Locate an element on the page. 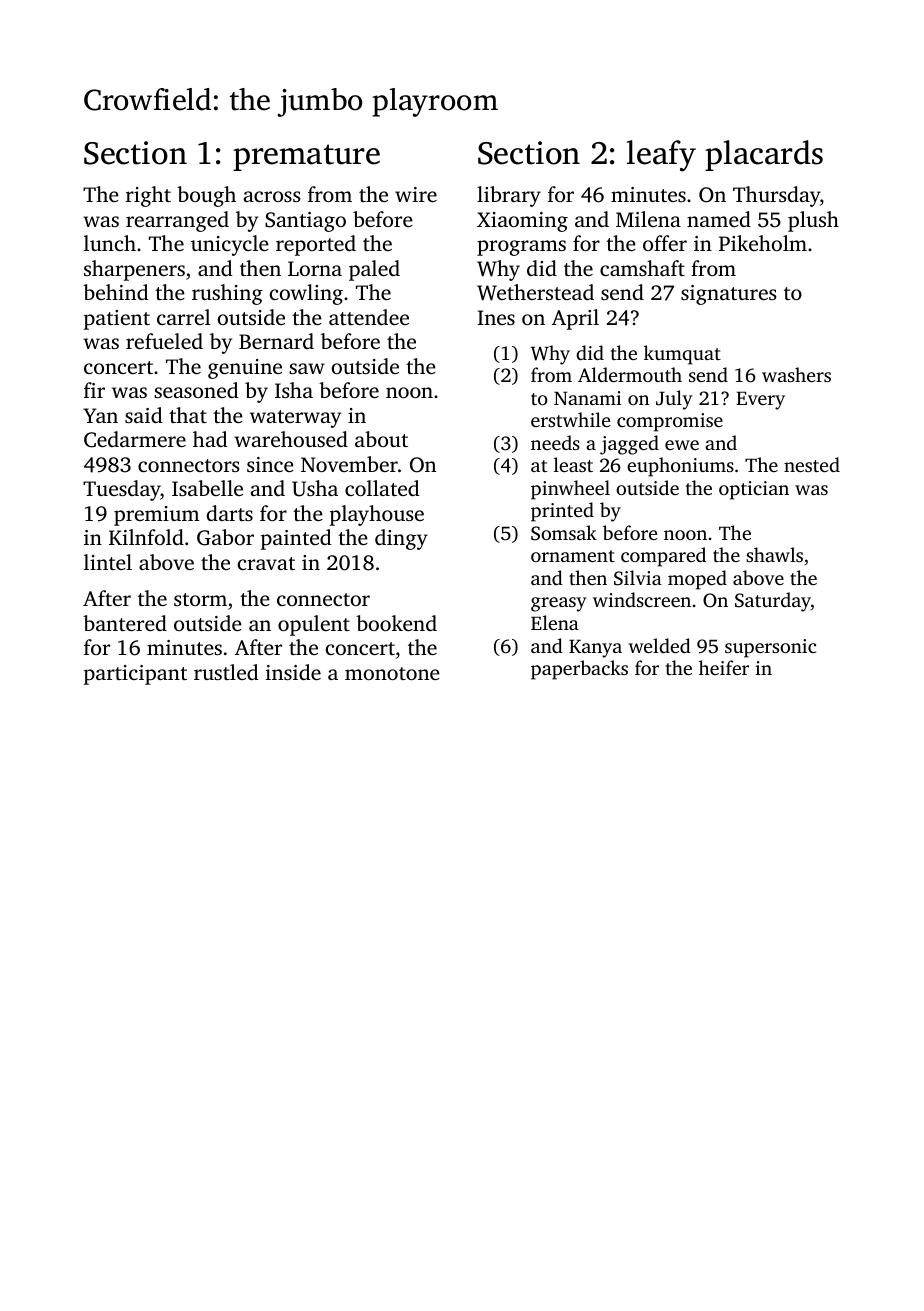  Elena is located at coordinates (555, 622).
